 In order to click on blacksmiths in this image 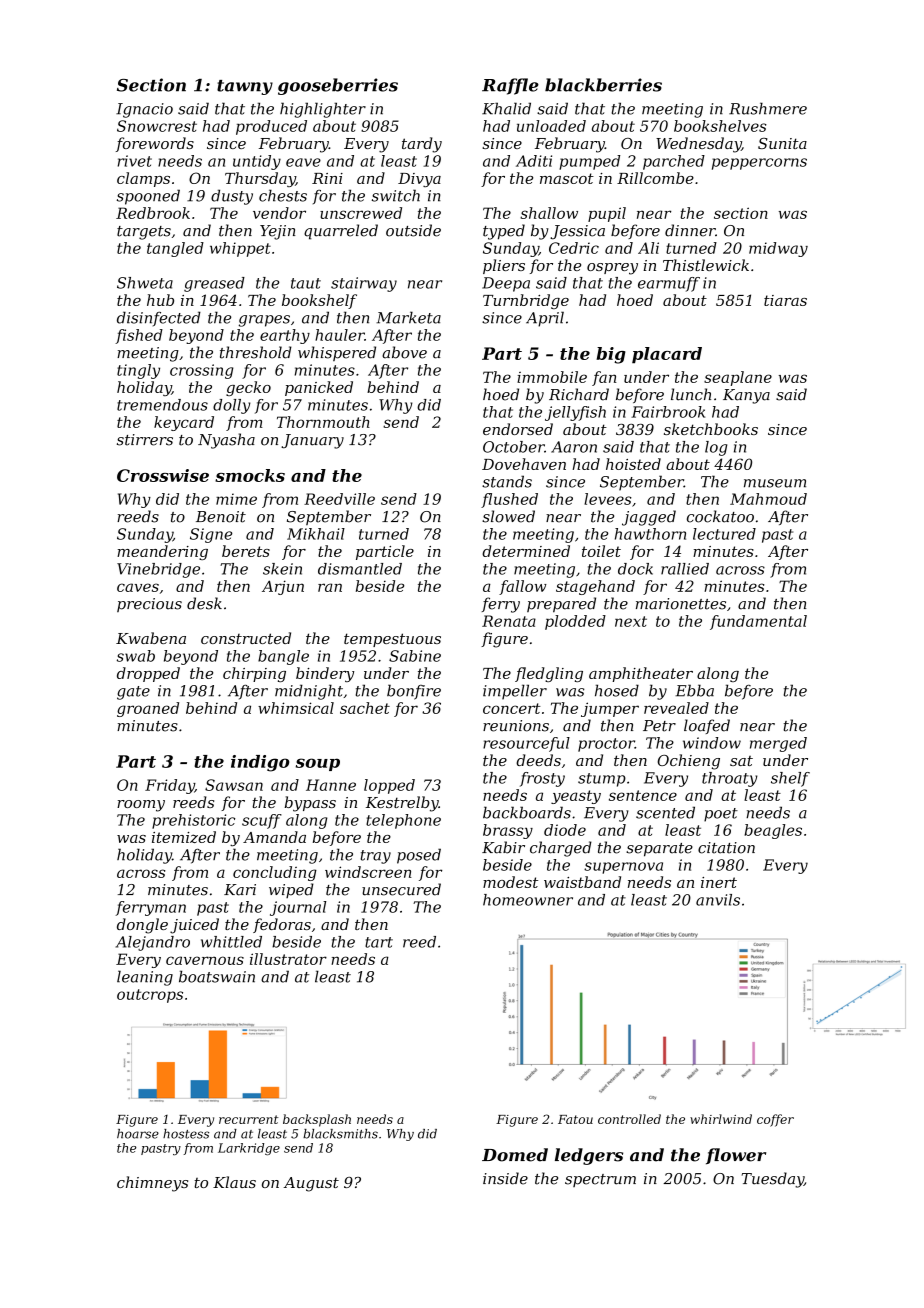, I will do `click(340, 1134)`.
